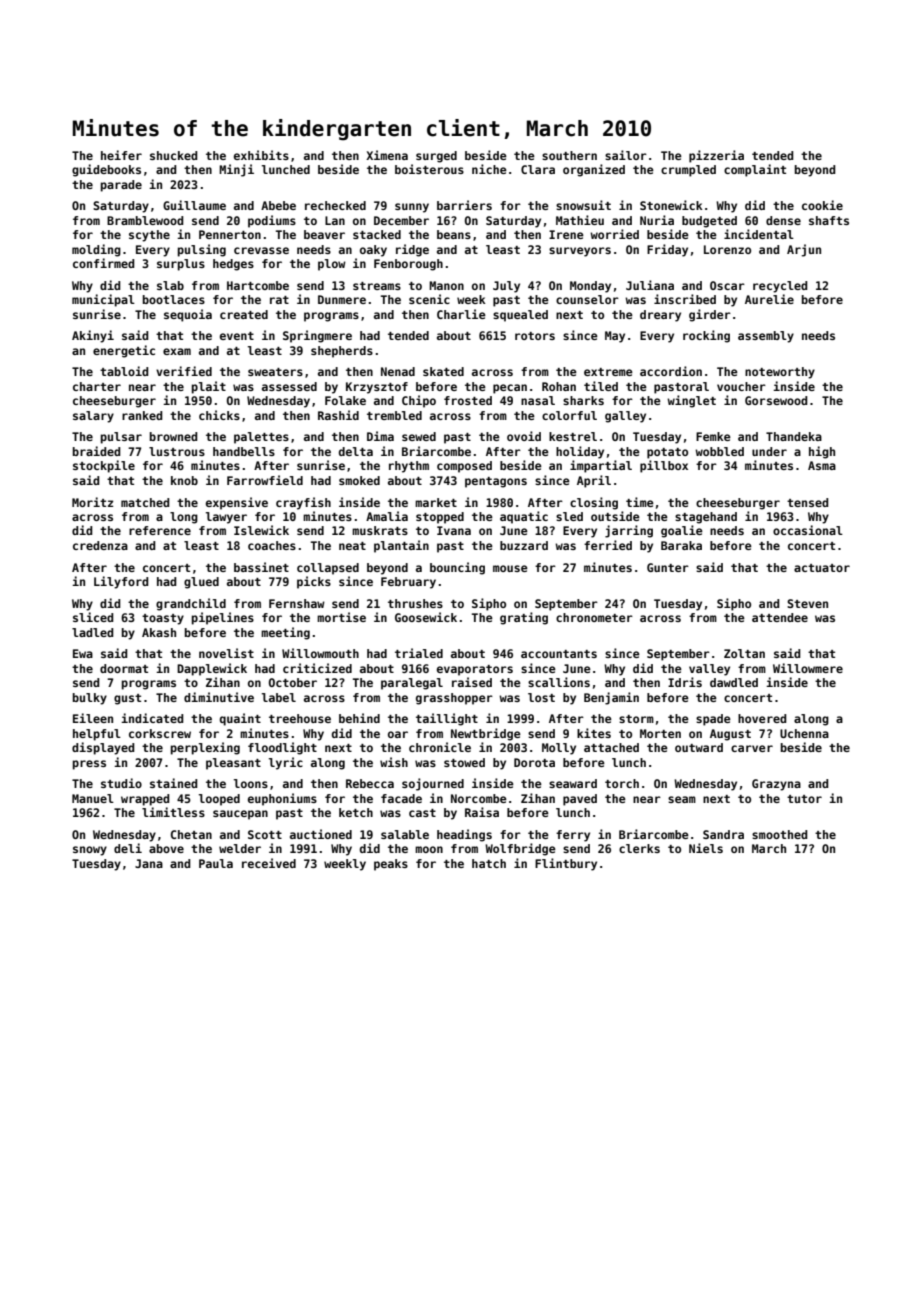  Describe the element at coordinates (436, 157) in the page. I see `surged` at that location.
